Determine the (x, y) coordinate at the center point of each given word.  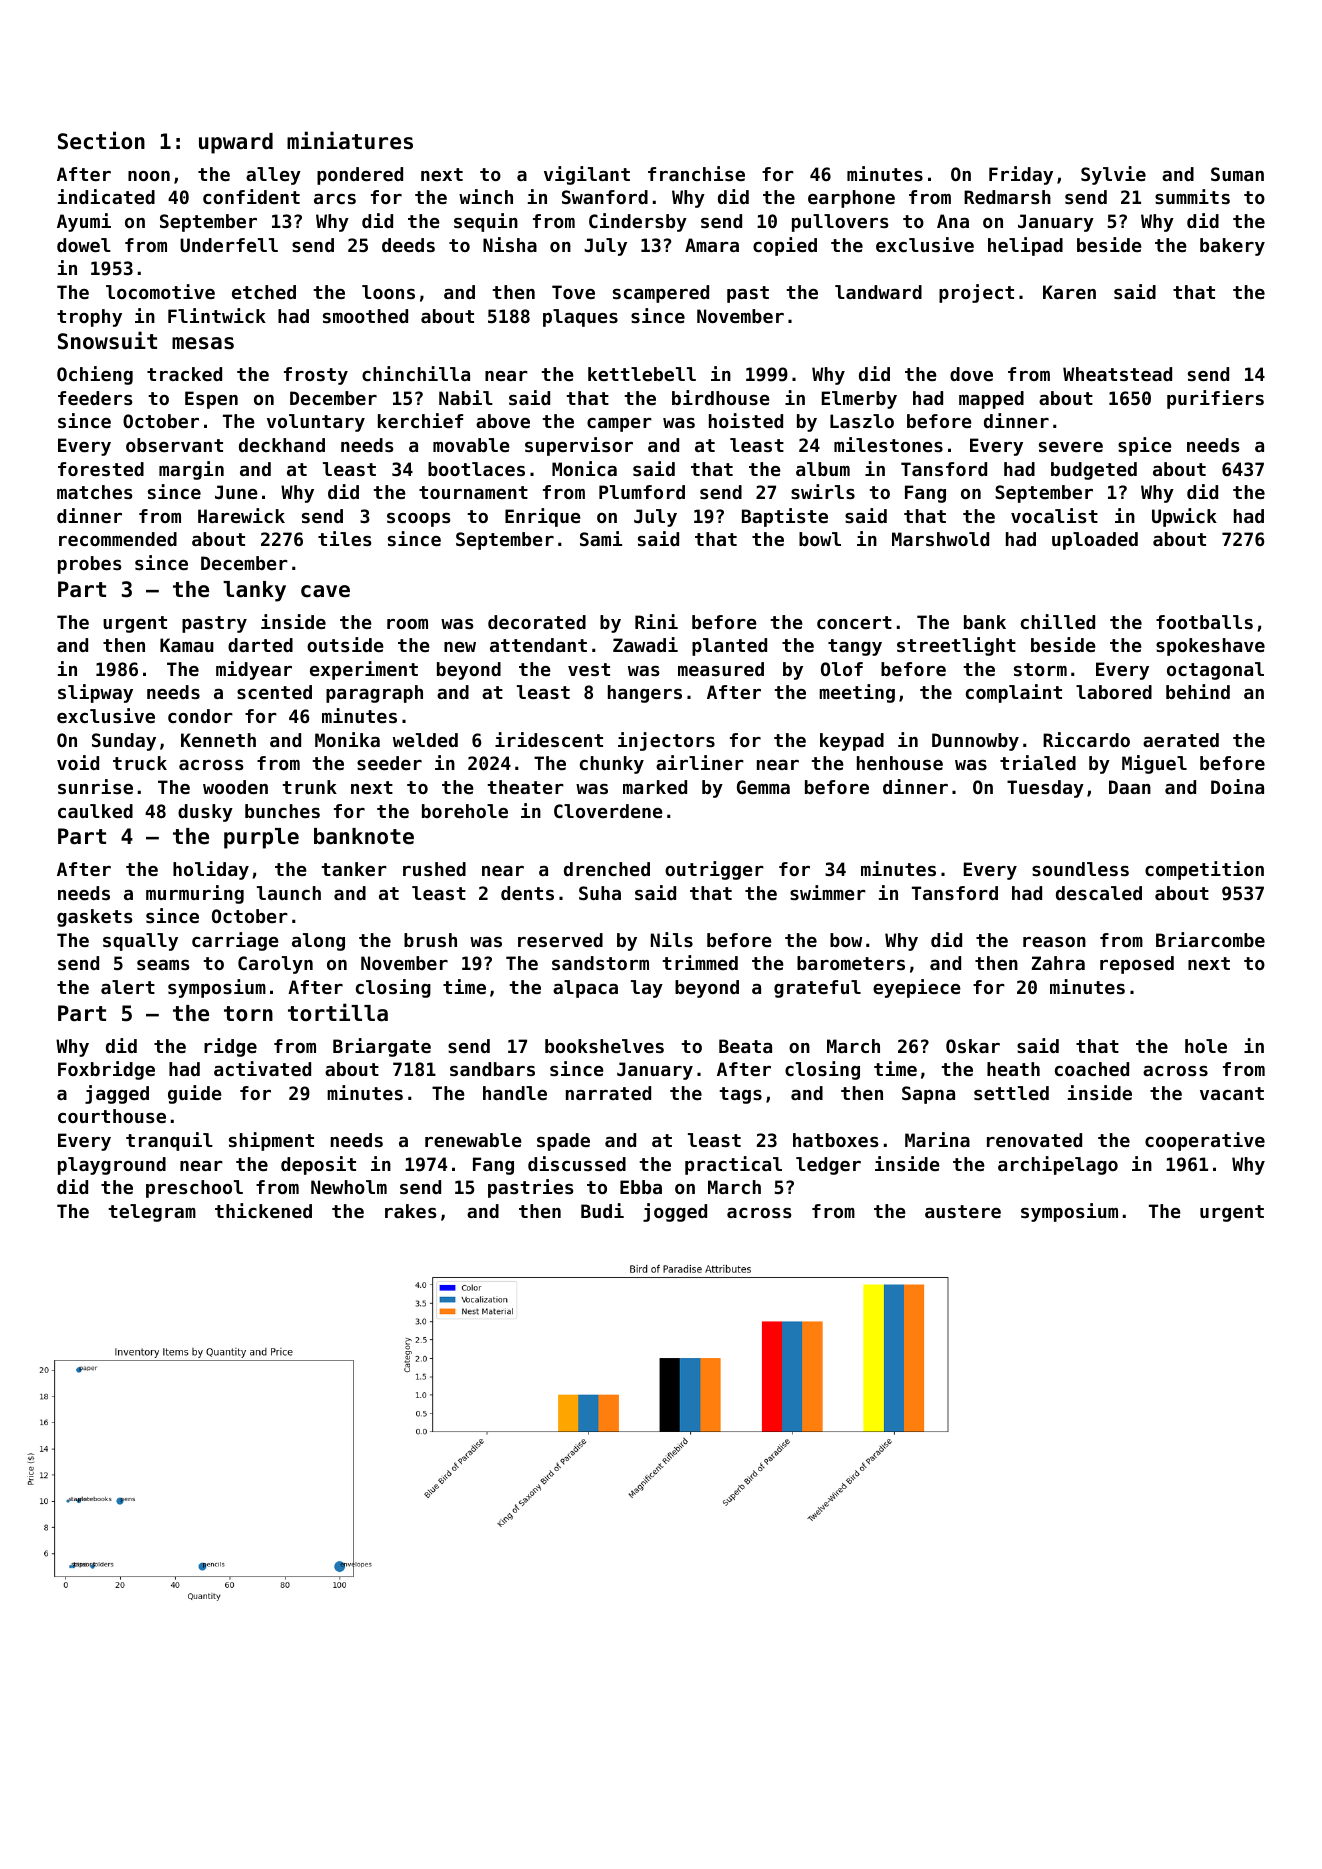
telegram (152, 1213)
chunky (612, 765)
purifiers (1215, 399)
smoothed (365, 316)
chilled (1058, 621)
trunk (309, 787)
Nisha (510, 244)
